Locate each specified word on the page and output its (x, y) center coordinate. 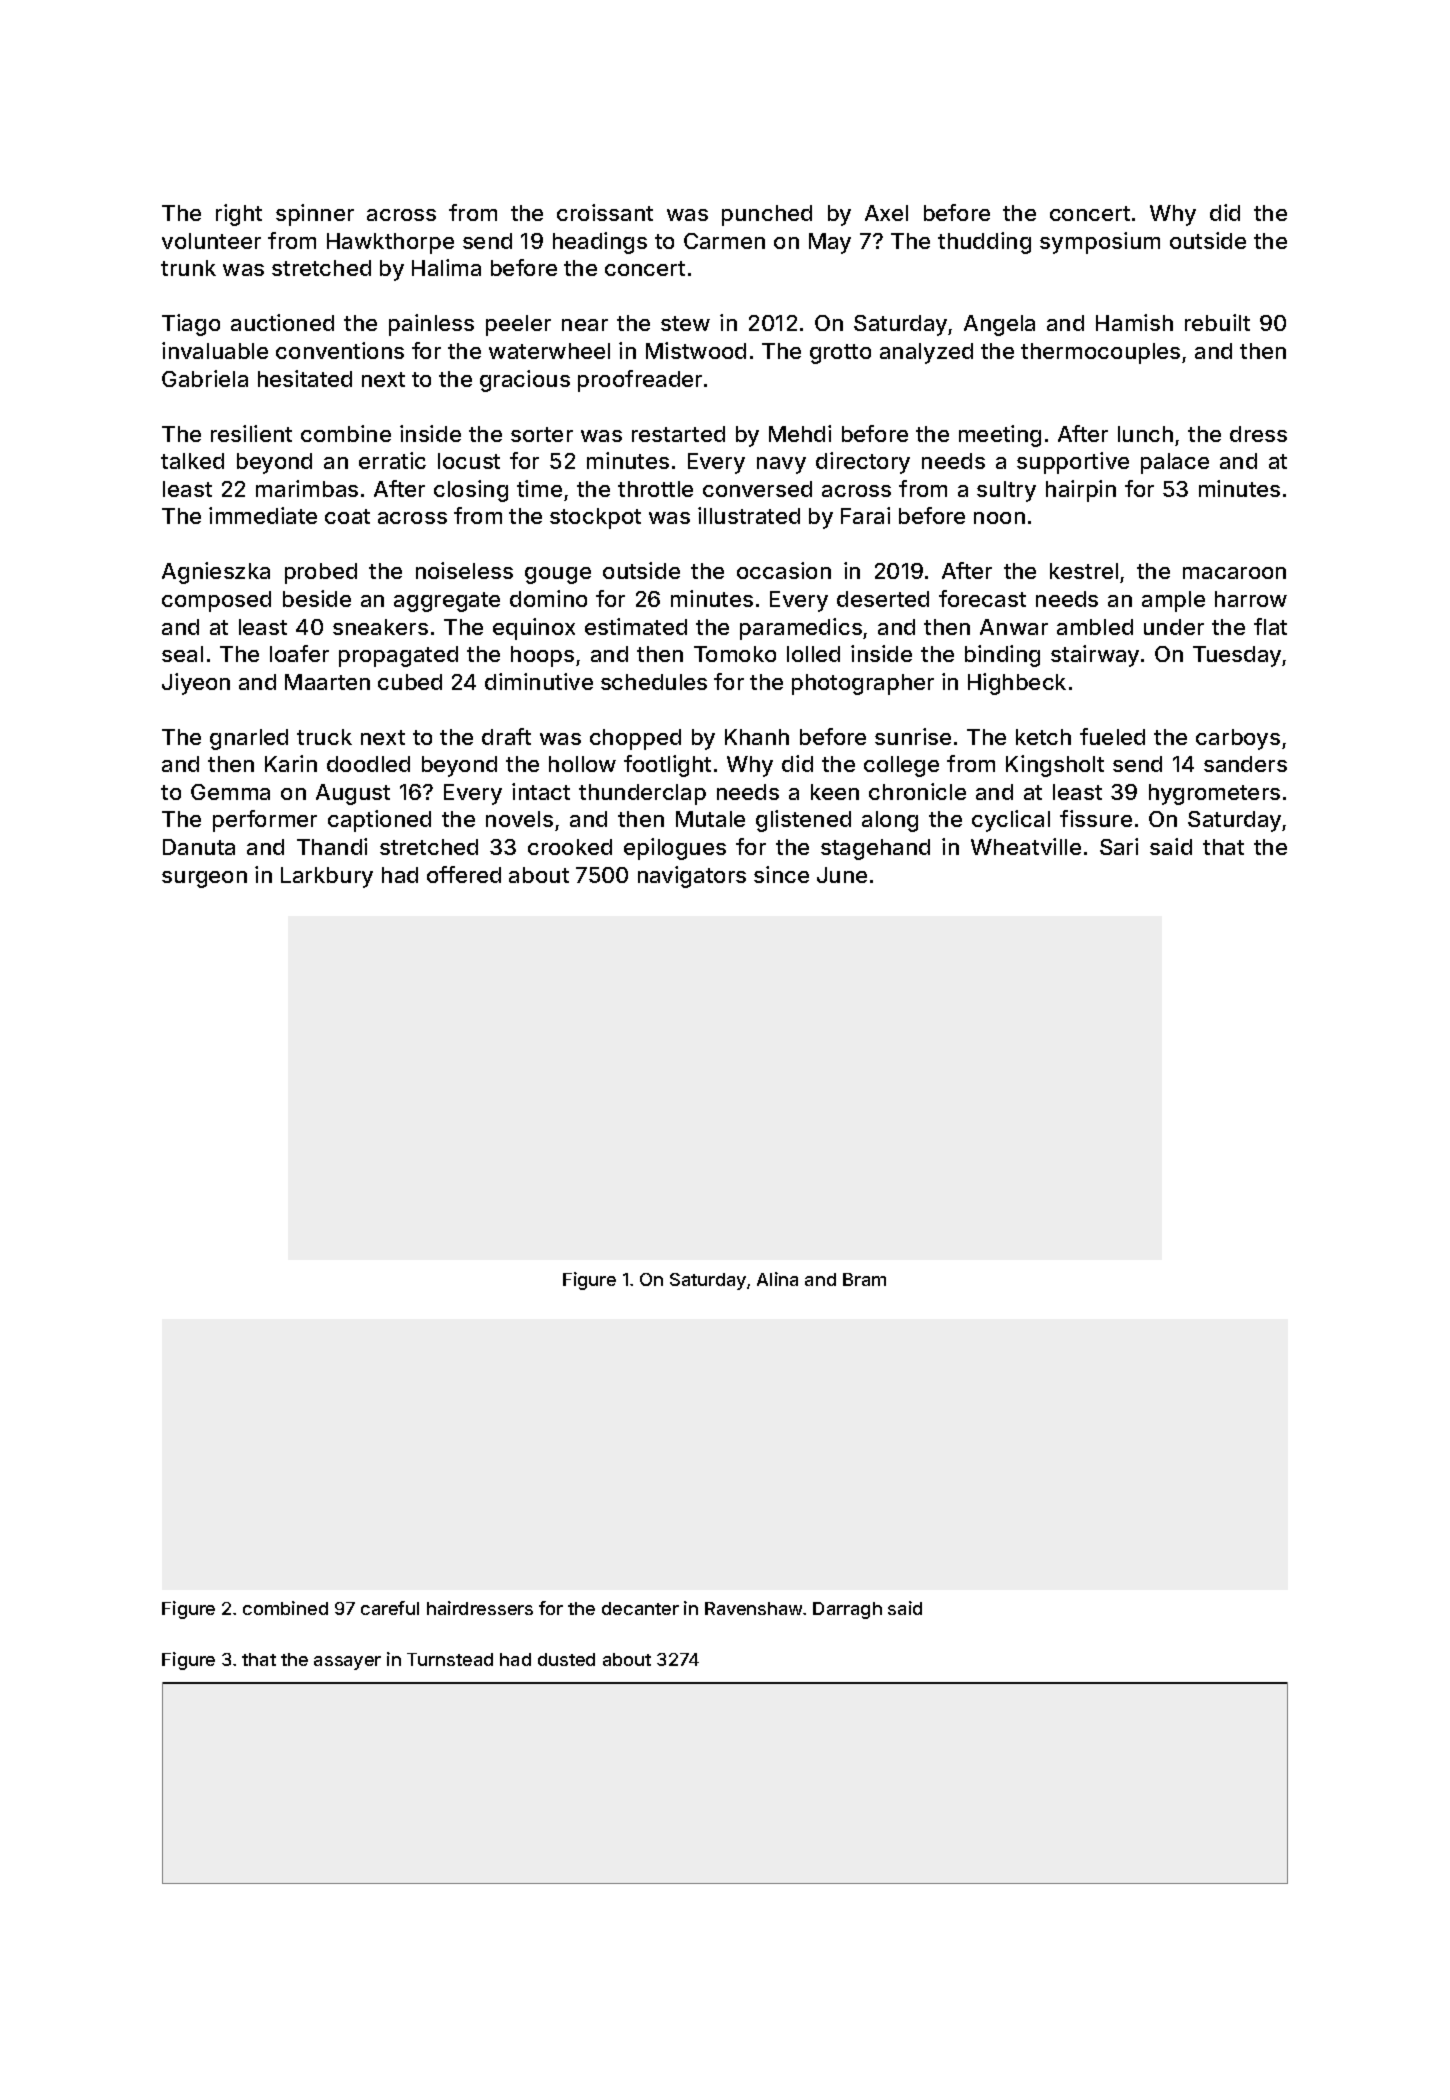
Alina (777, 1279)
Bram (864, 1279)
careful (390, 1608)
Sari (1119, 846)
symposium (1100, 243)
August (353, 794)
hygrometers (1214, 794)
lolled (813, 654)
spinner (315, 215)
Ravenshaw (754, 1608)
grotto (840, 354)
